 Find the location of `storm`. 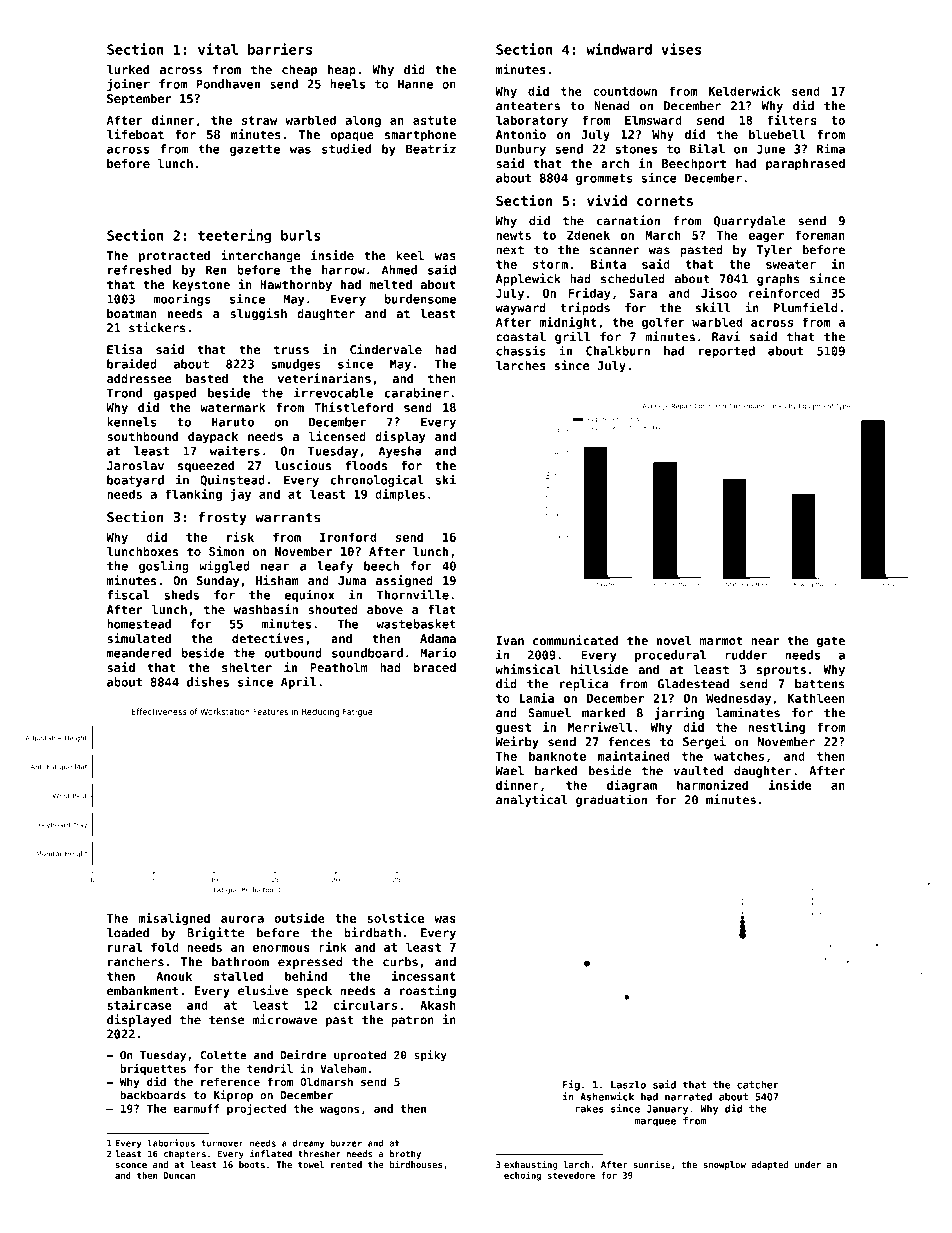

storm is located at coordinates (550, 264).
